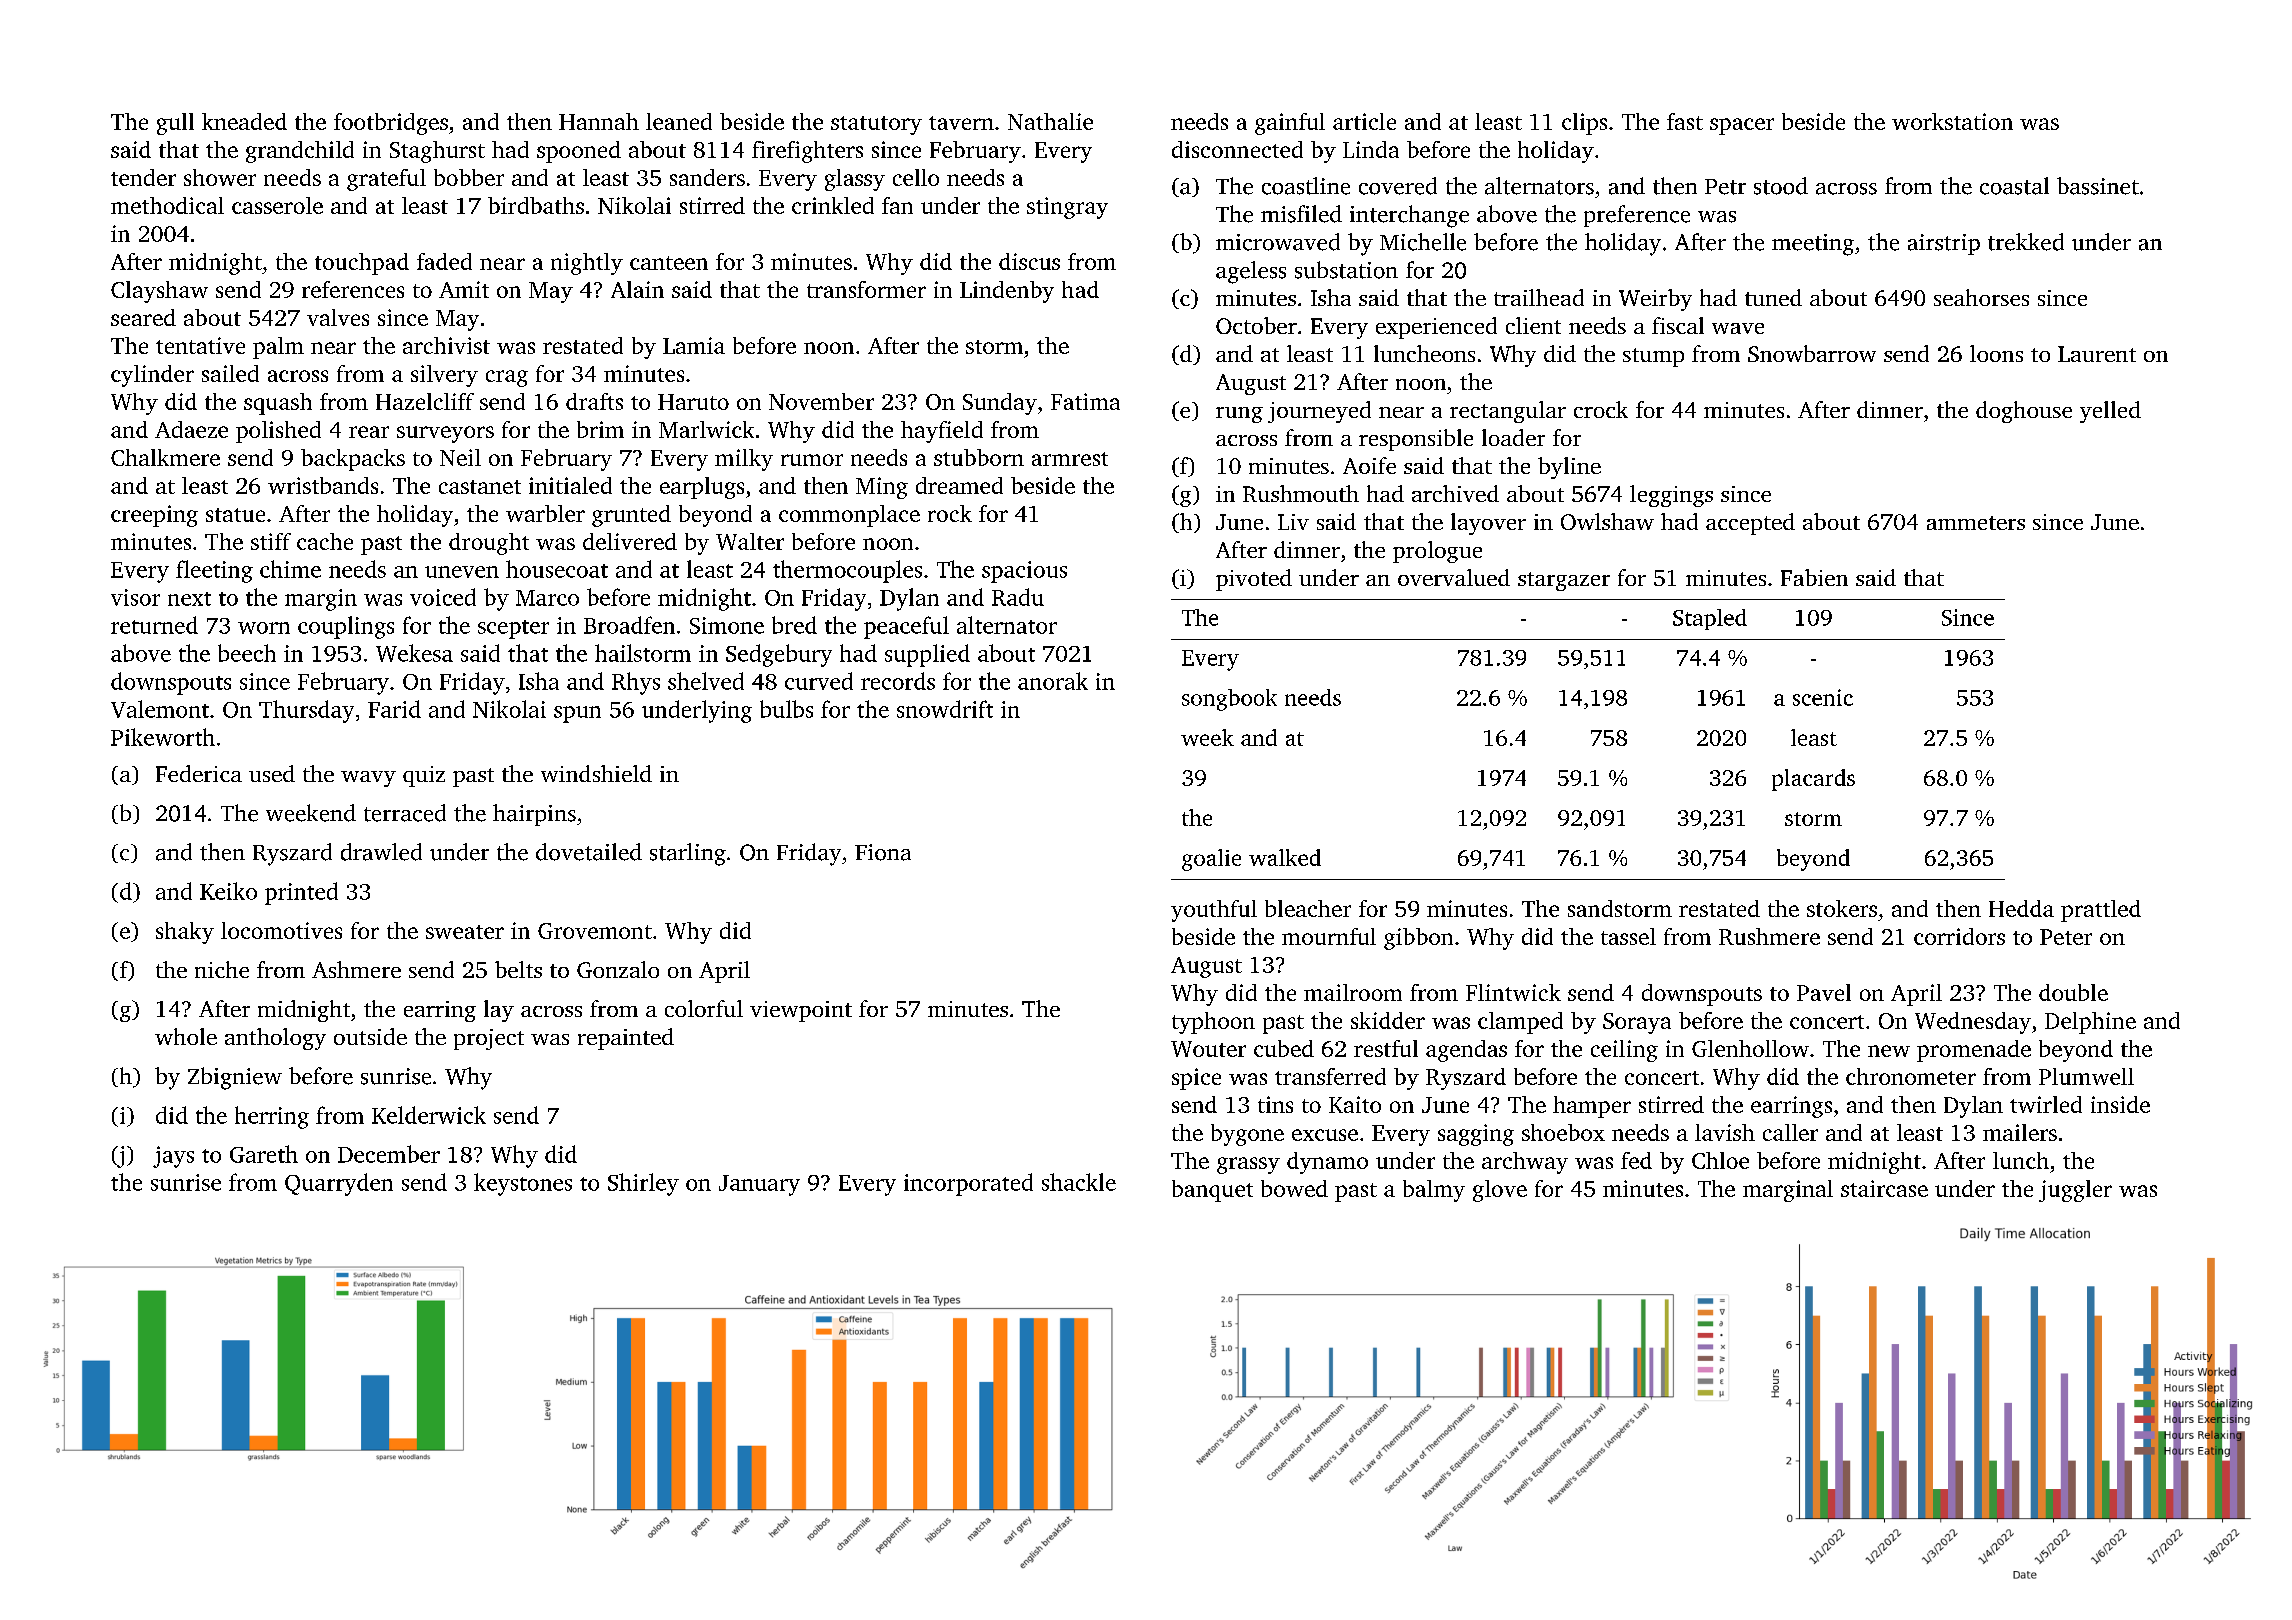 The width and height of the screenshot is (2292, 1620). I want to click on seahorses, so click(1981, 297).
